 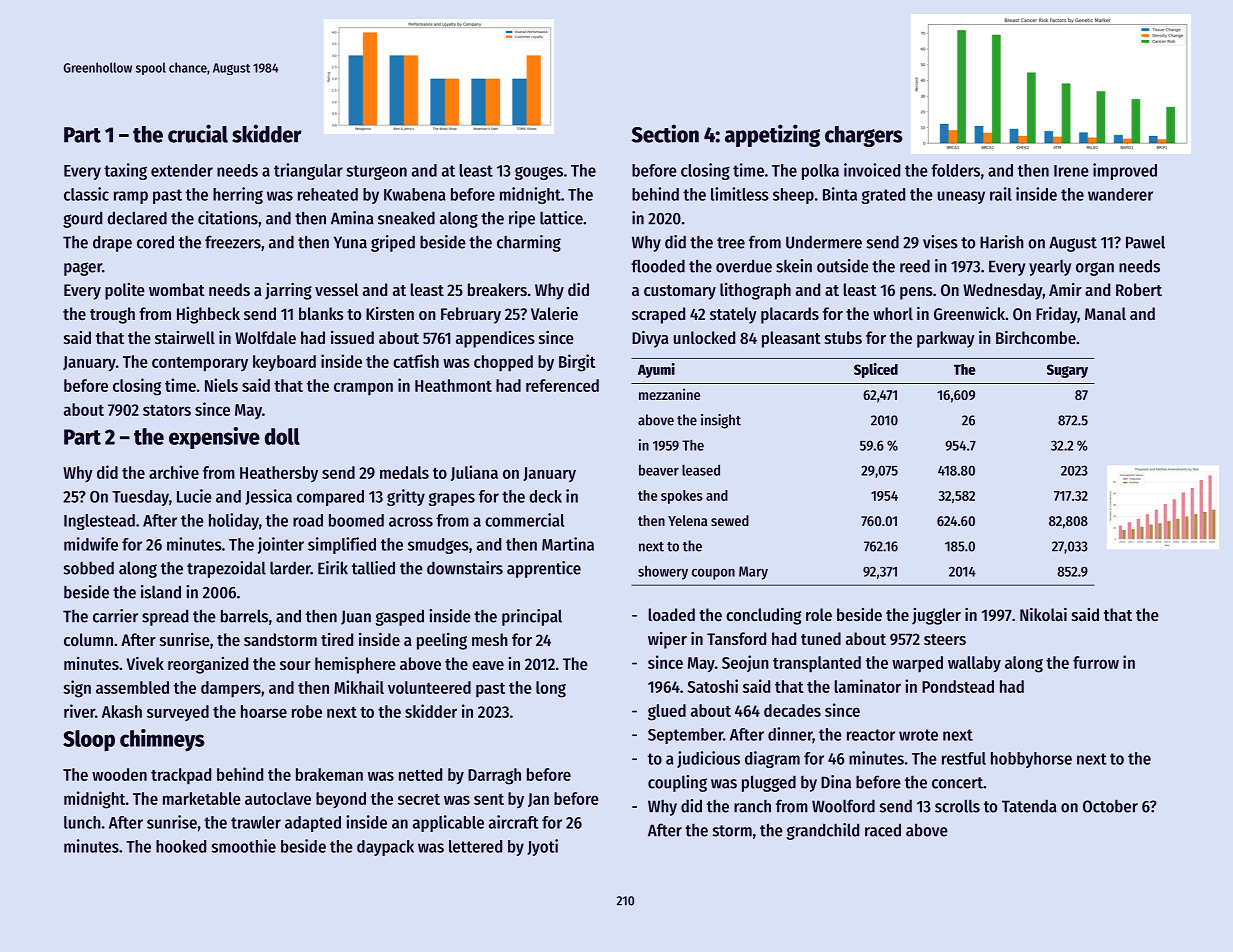 What do you see at coordinates (181, 846) in the screenshot?
I see `hooked` at bounding box center [181, 846].
